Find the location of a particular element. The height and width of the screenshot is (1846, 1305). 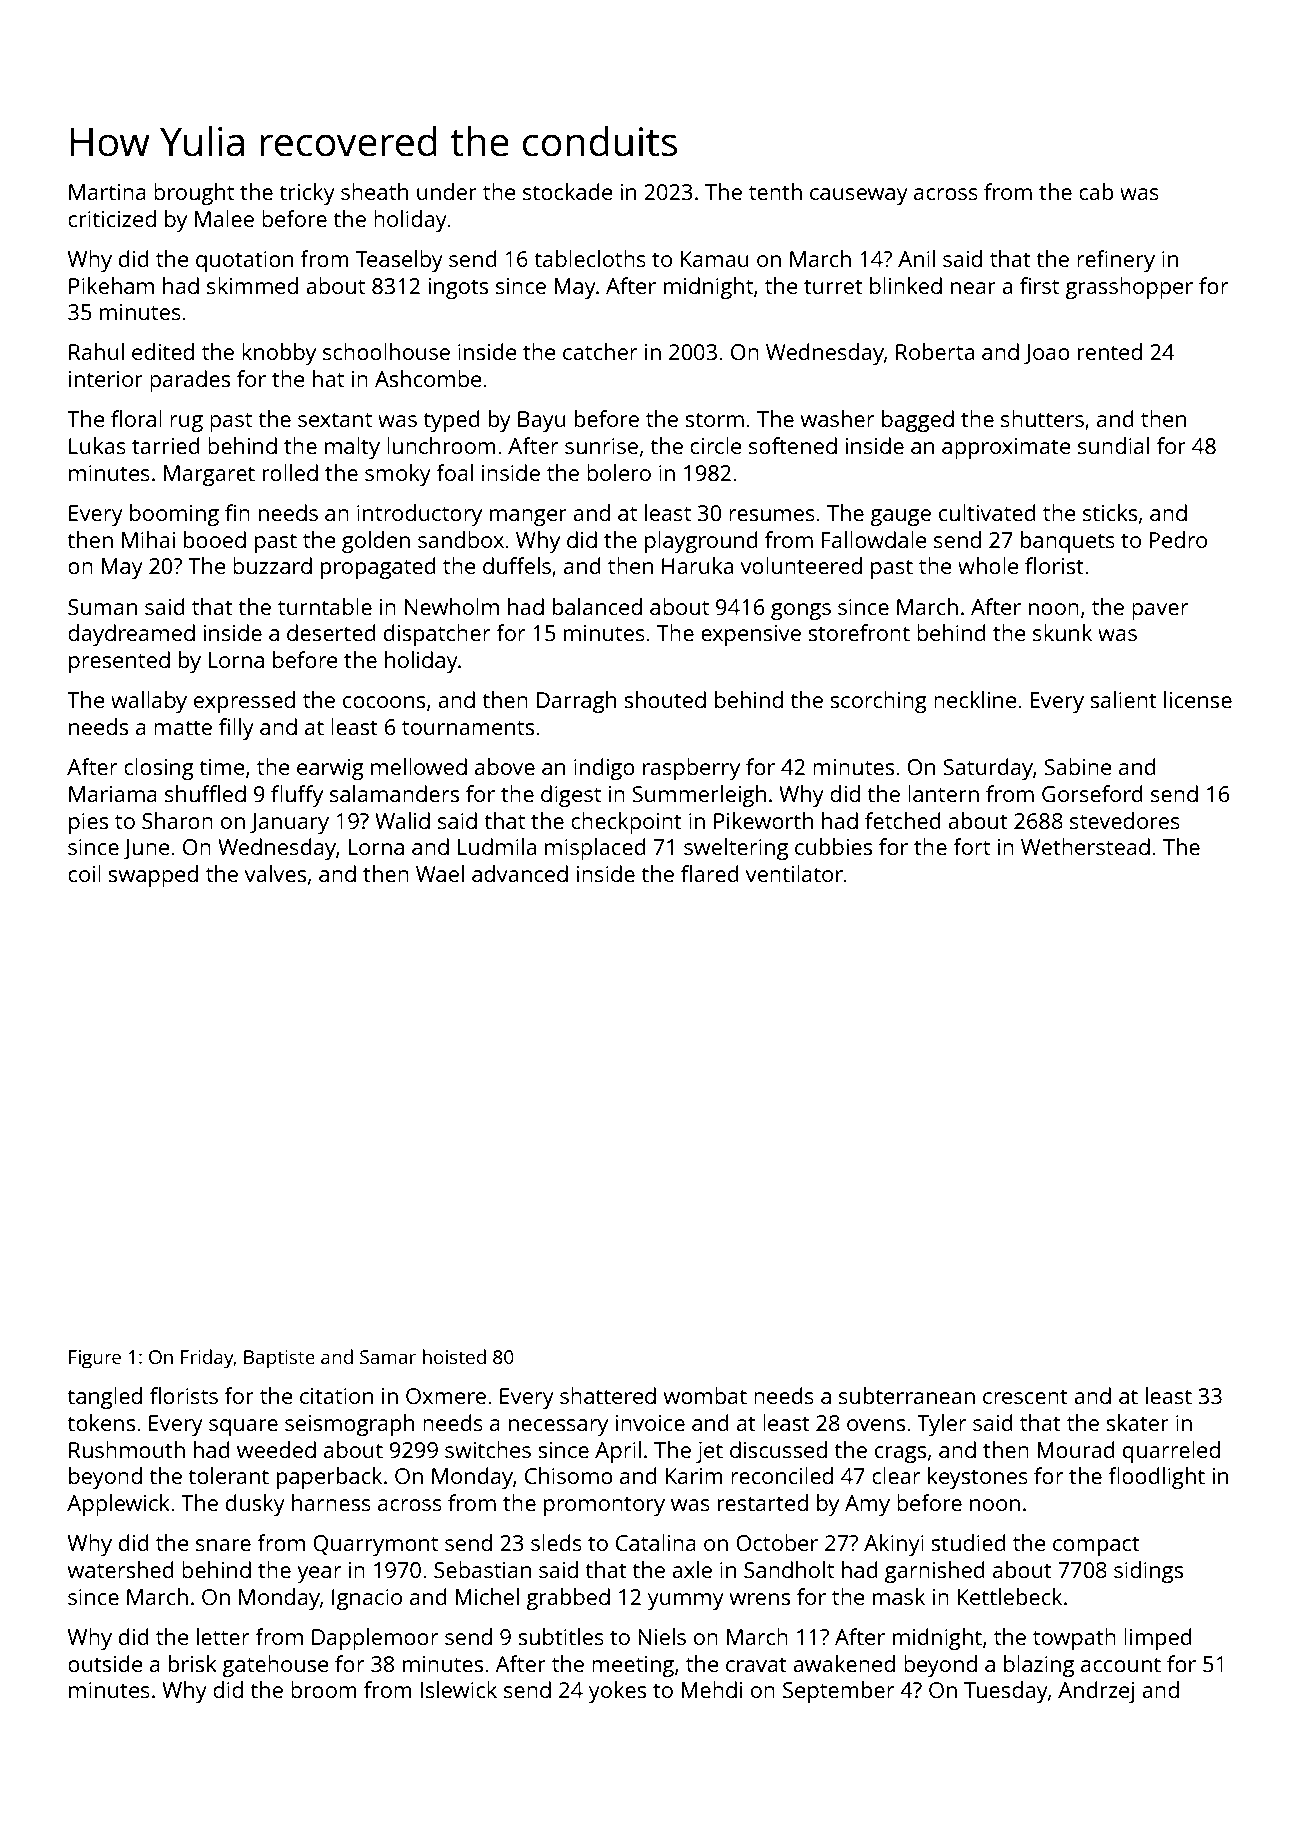

Tuesday is located at coordinates (1006, 1692).
